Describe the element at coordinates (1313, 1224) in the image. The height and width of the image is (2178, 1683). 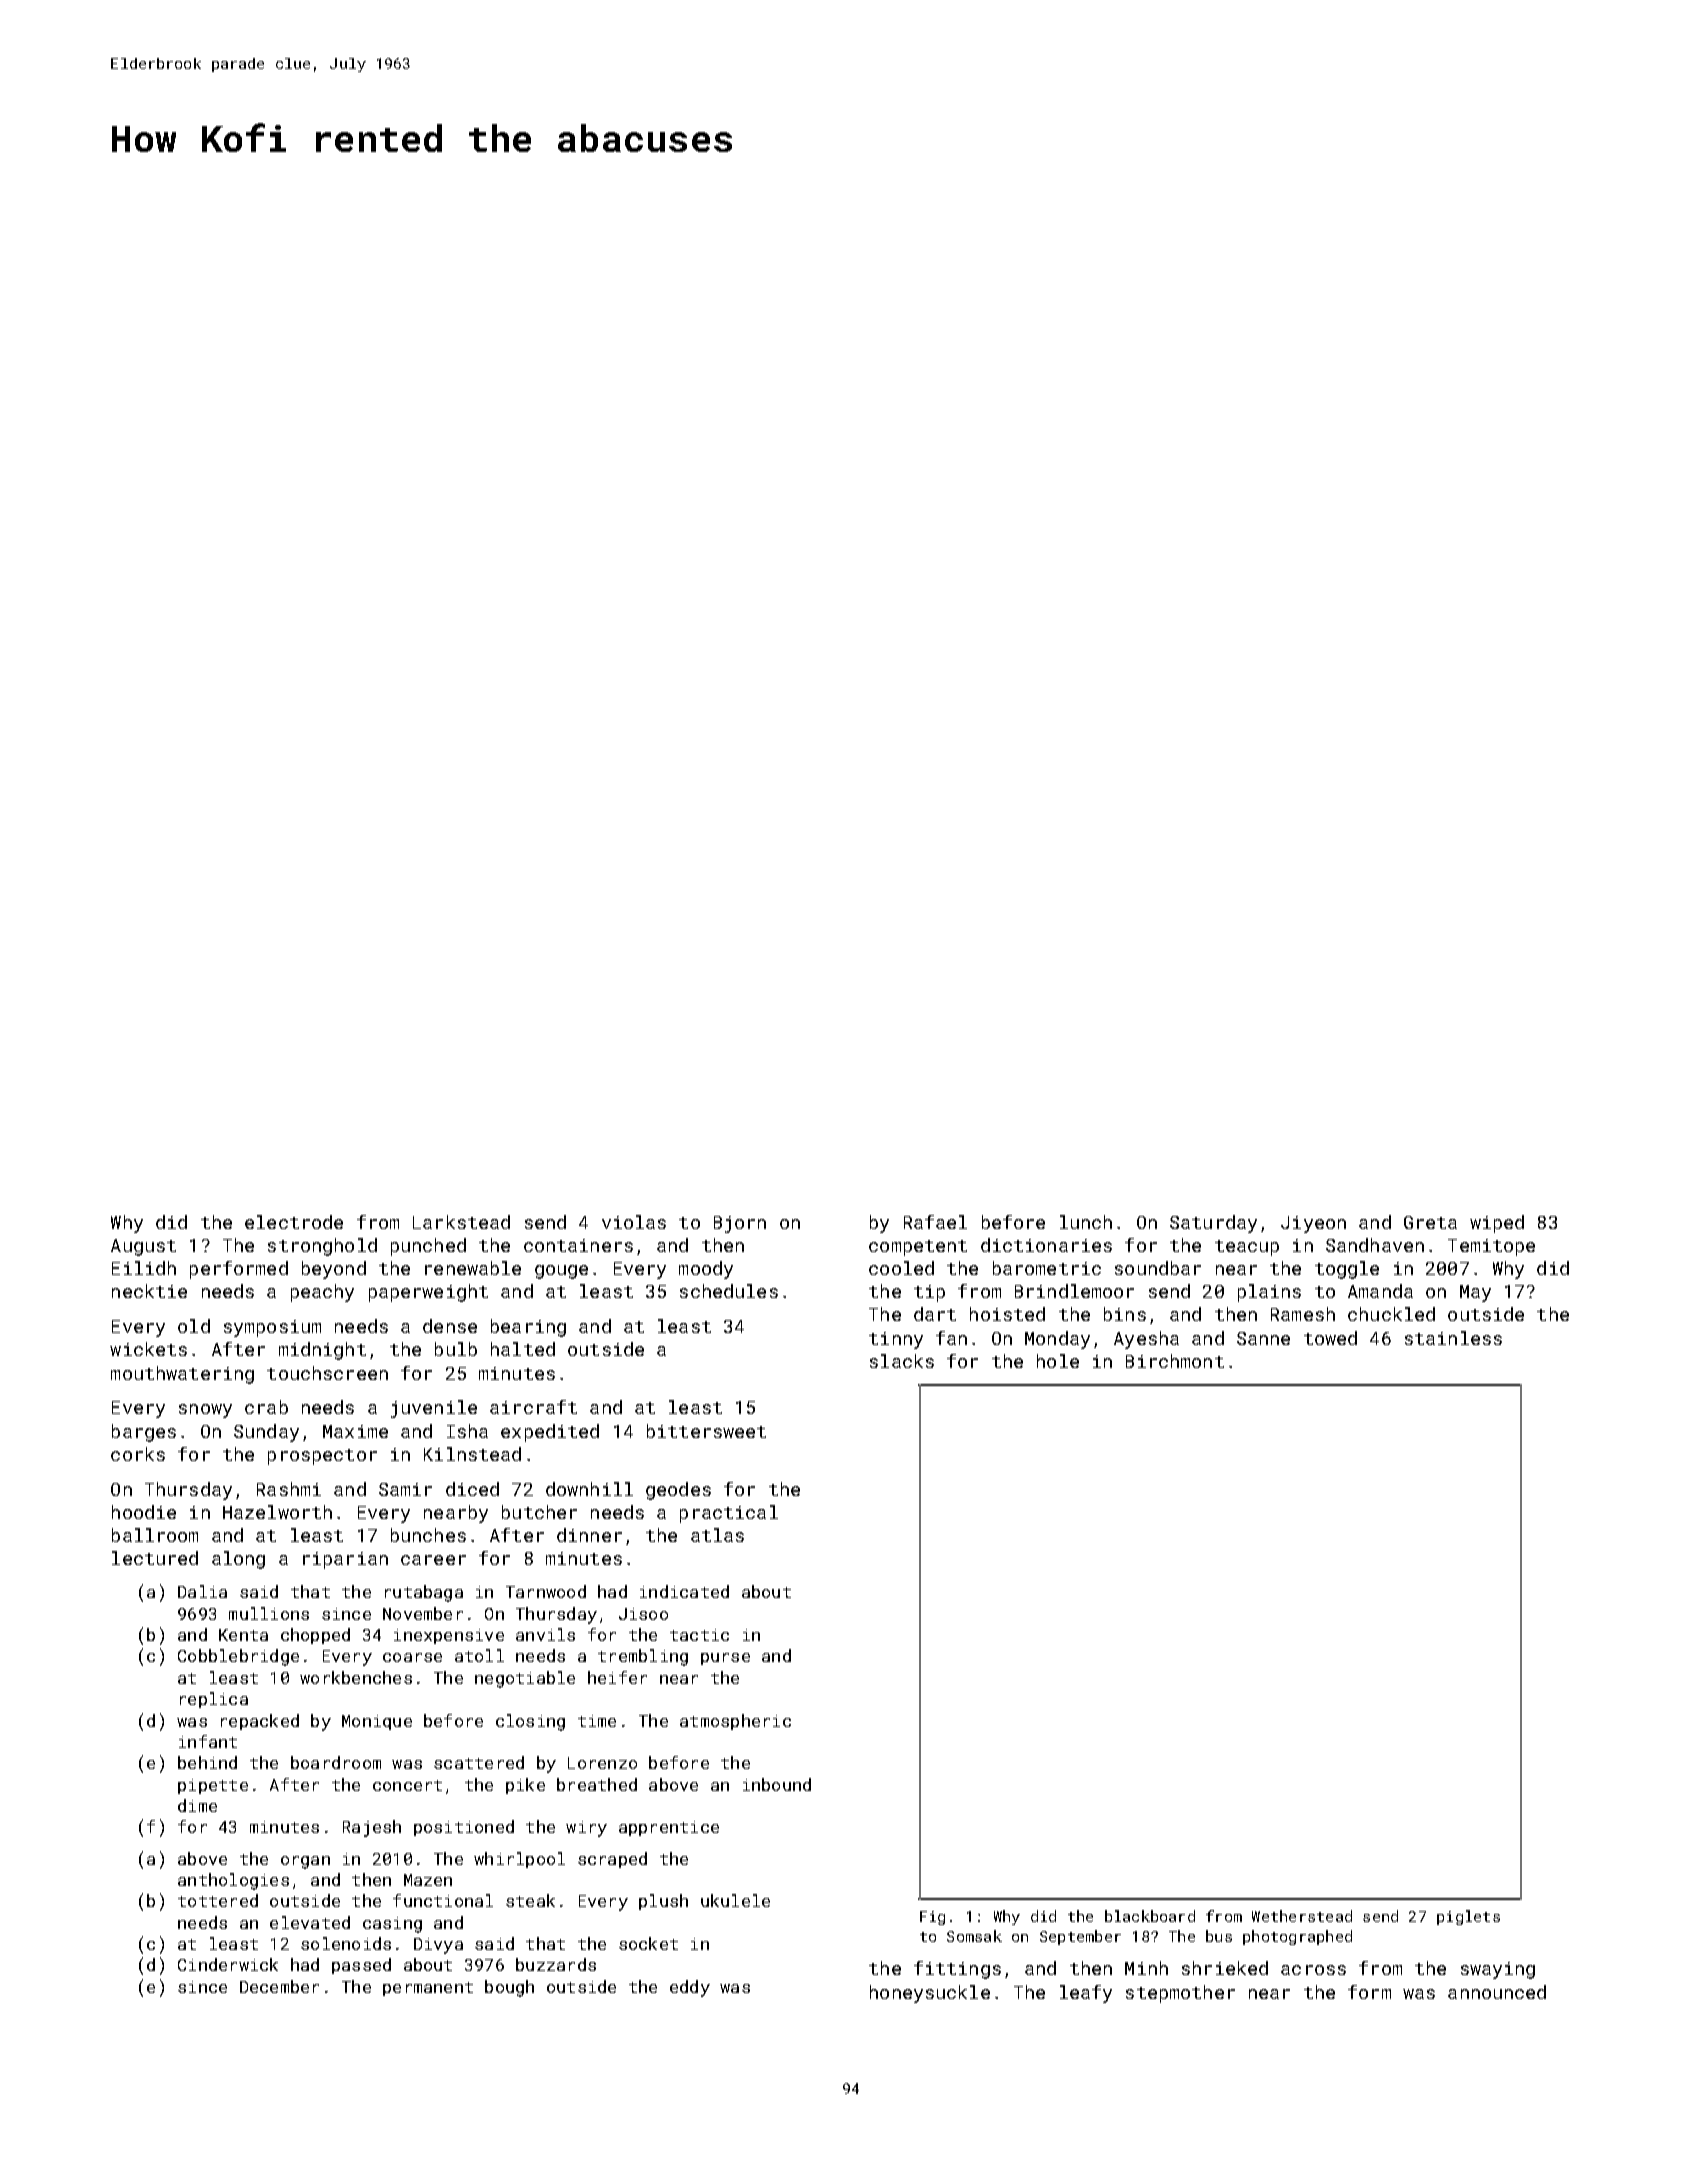
I see `Jiyeon` at that location.
